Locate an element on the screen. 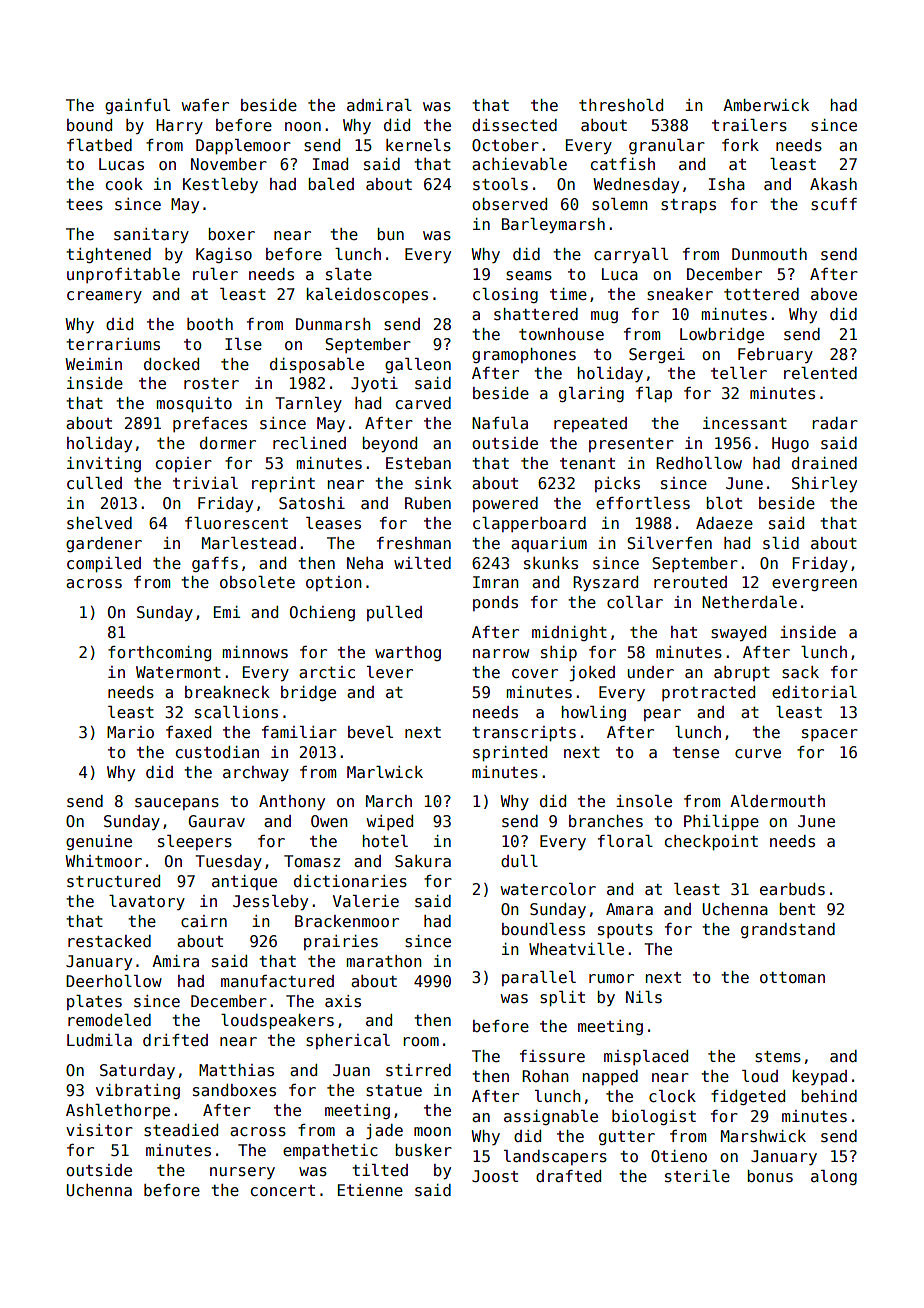  drained is located at coordinates (824, 463).
